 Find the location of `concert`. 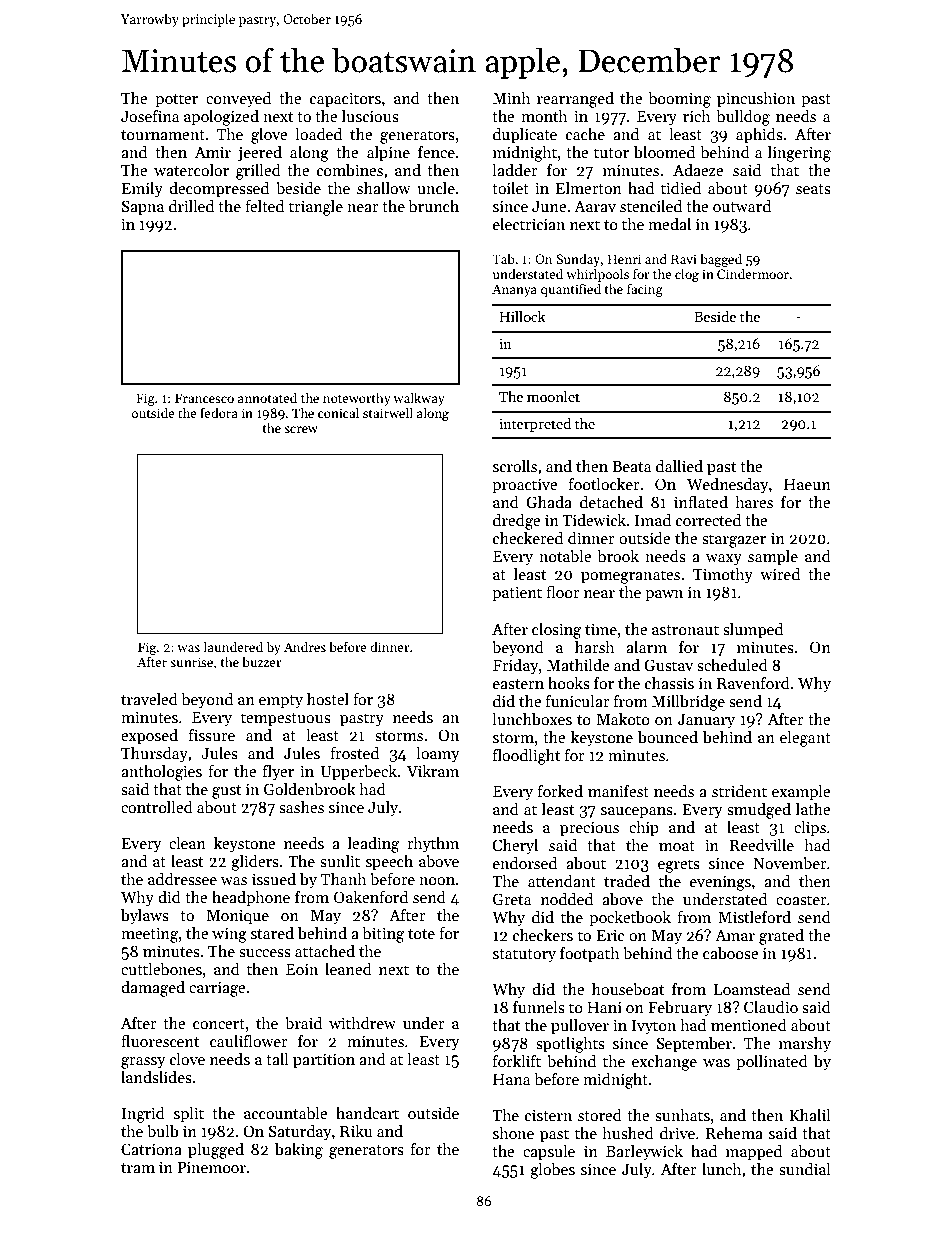

concert is located at coordinates (219, 1024).
